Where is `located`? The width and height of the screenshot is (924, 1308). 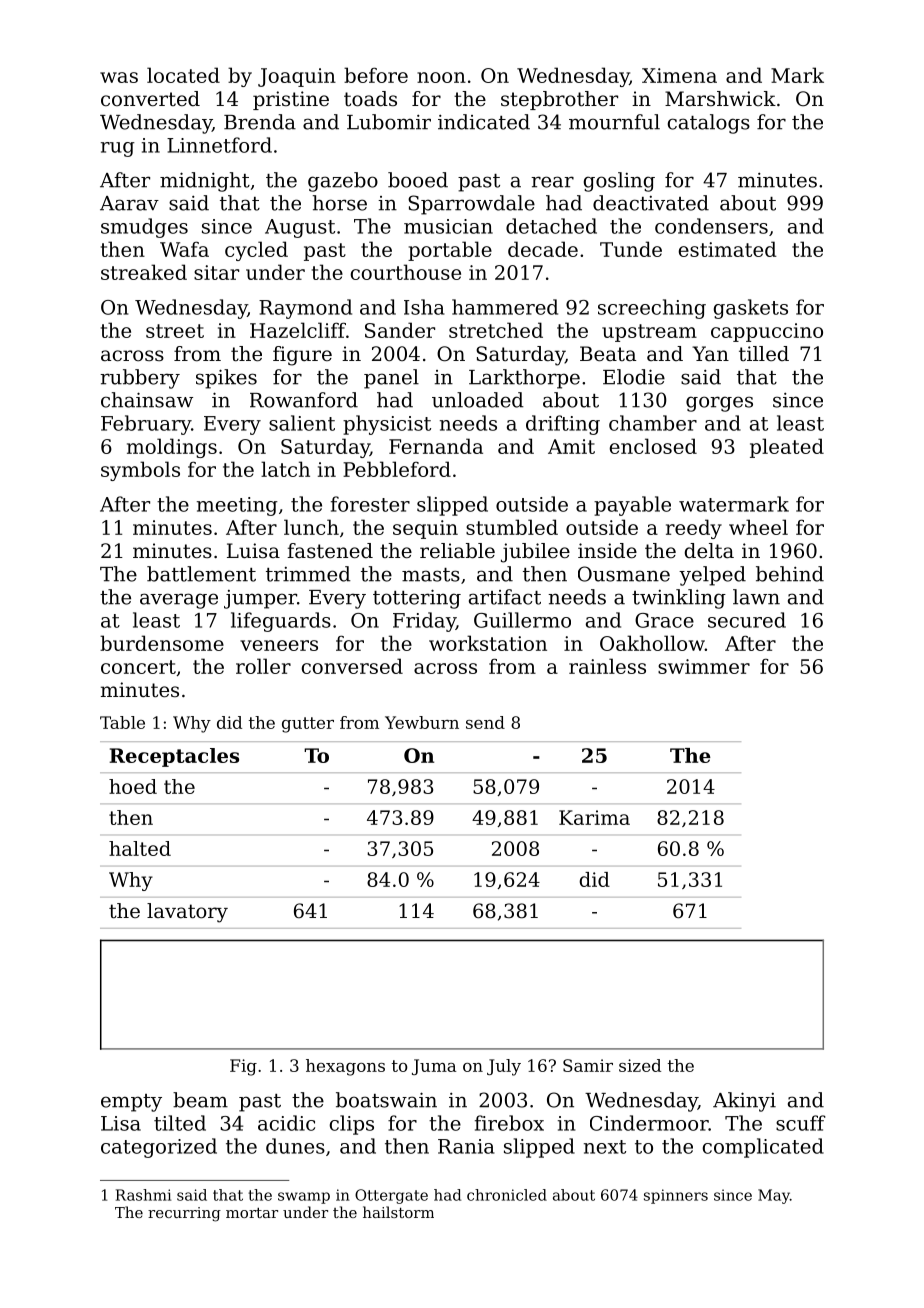 located is located at coordinates (183, 75).
